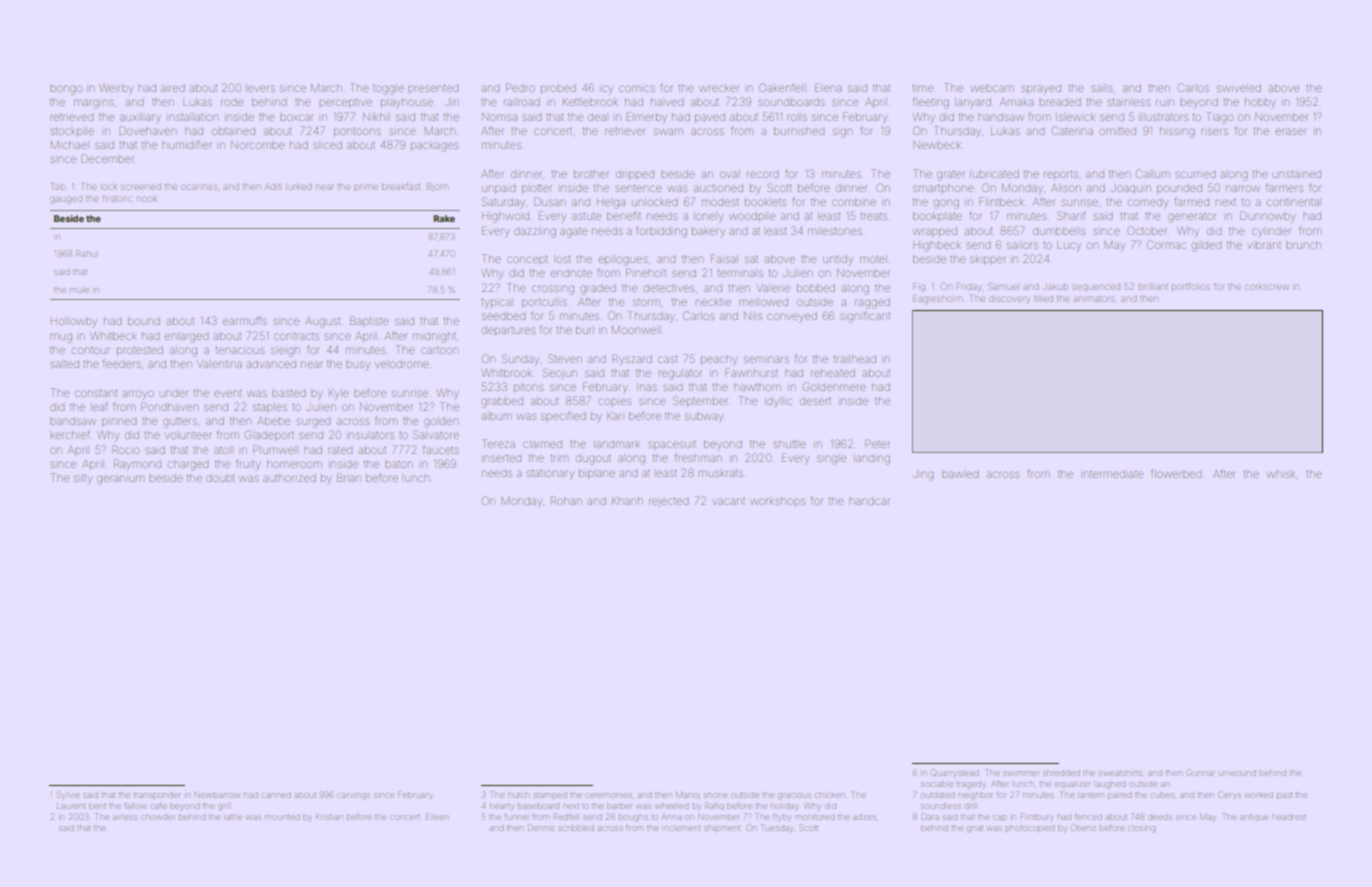  I want to click on dripped, so click(635, 175).
